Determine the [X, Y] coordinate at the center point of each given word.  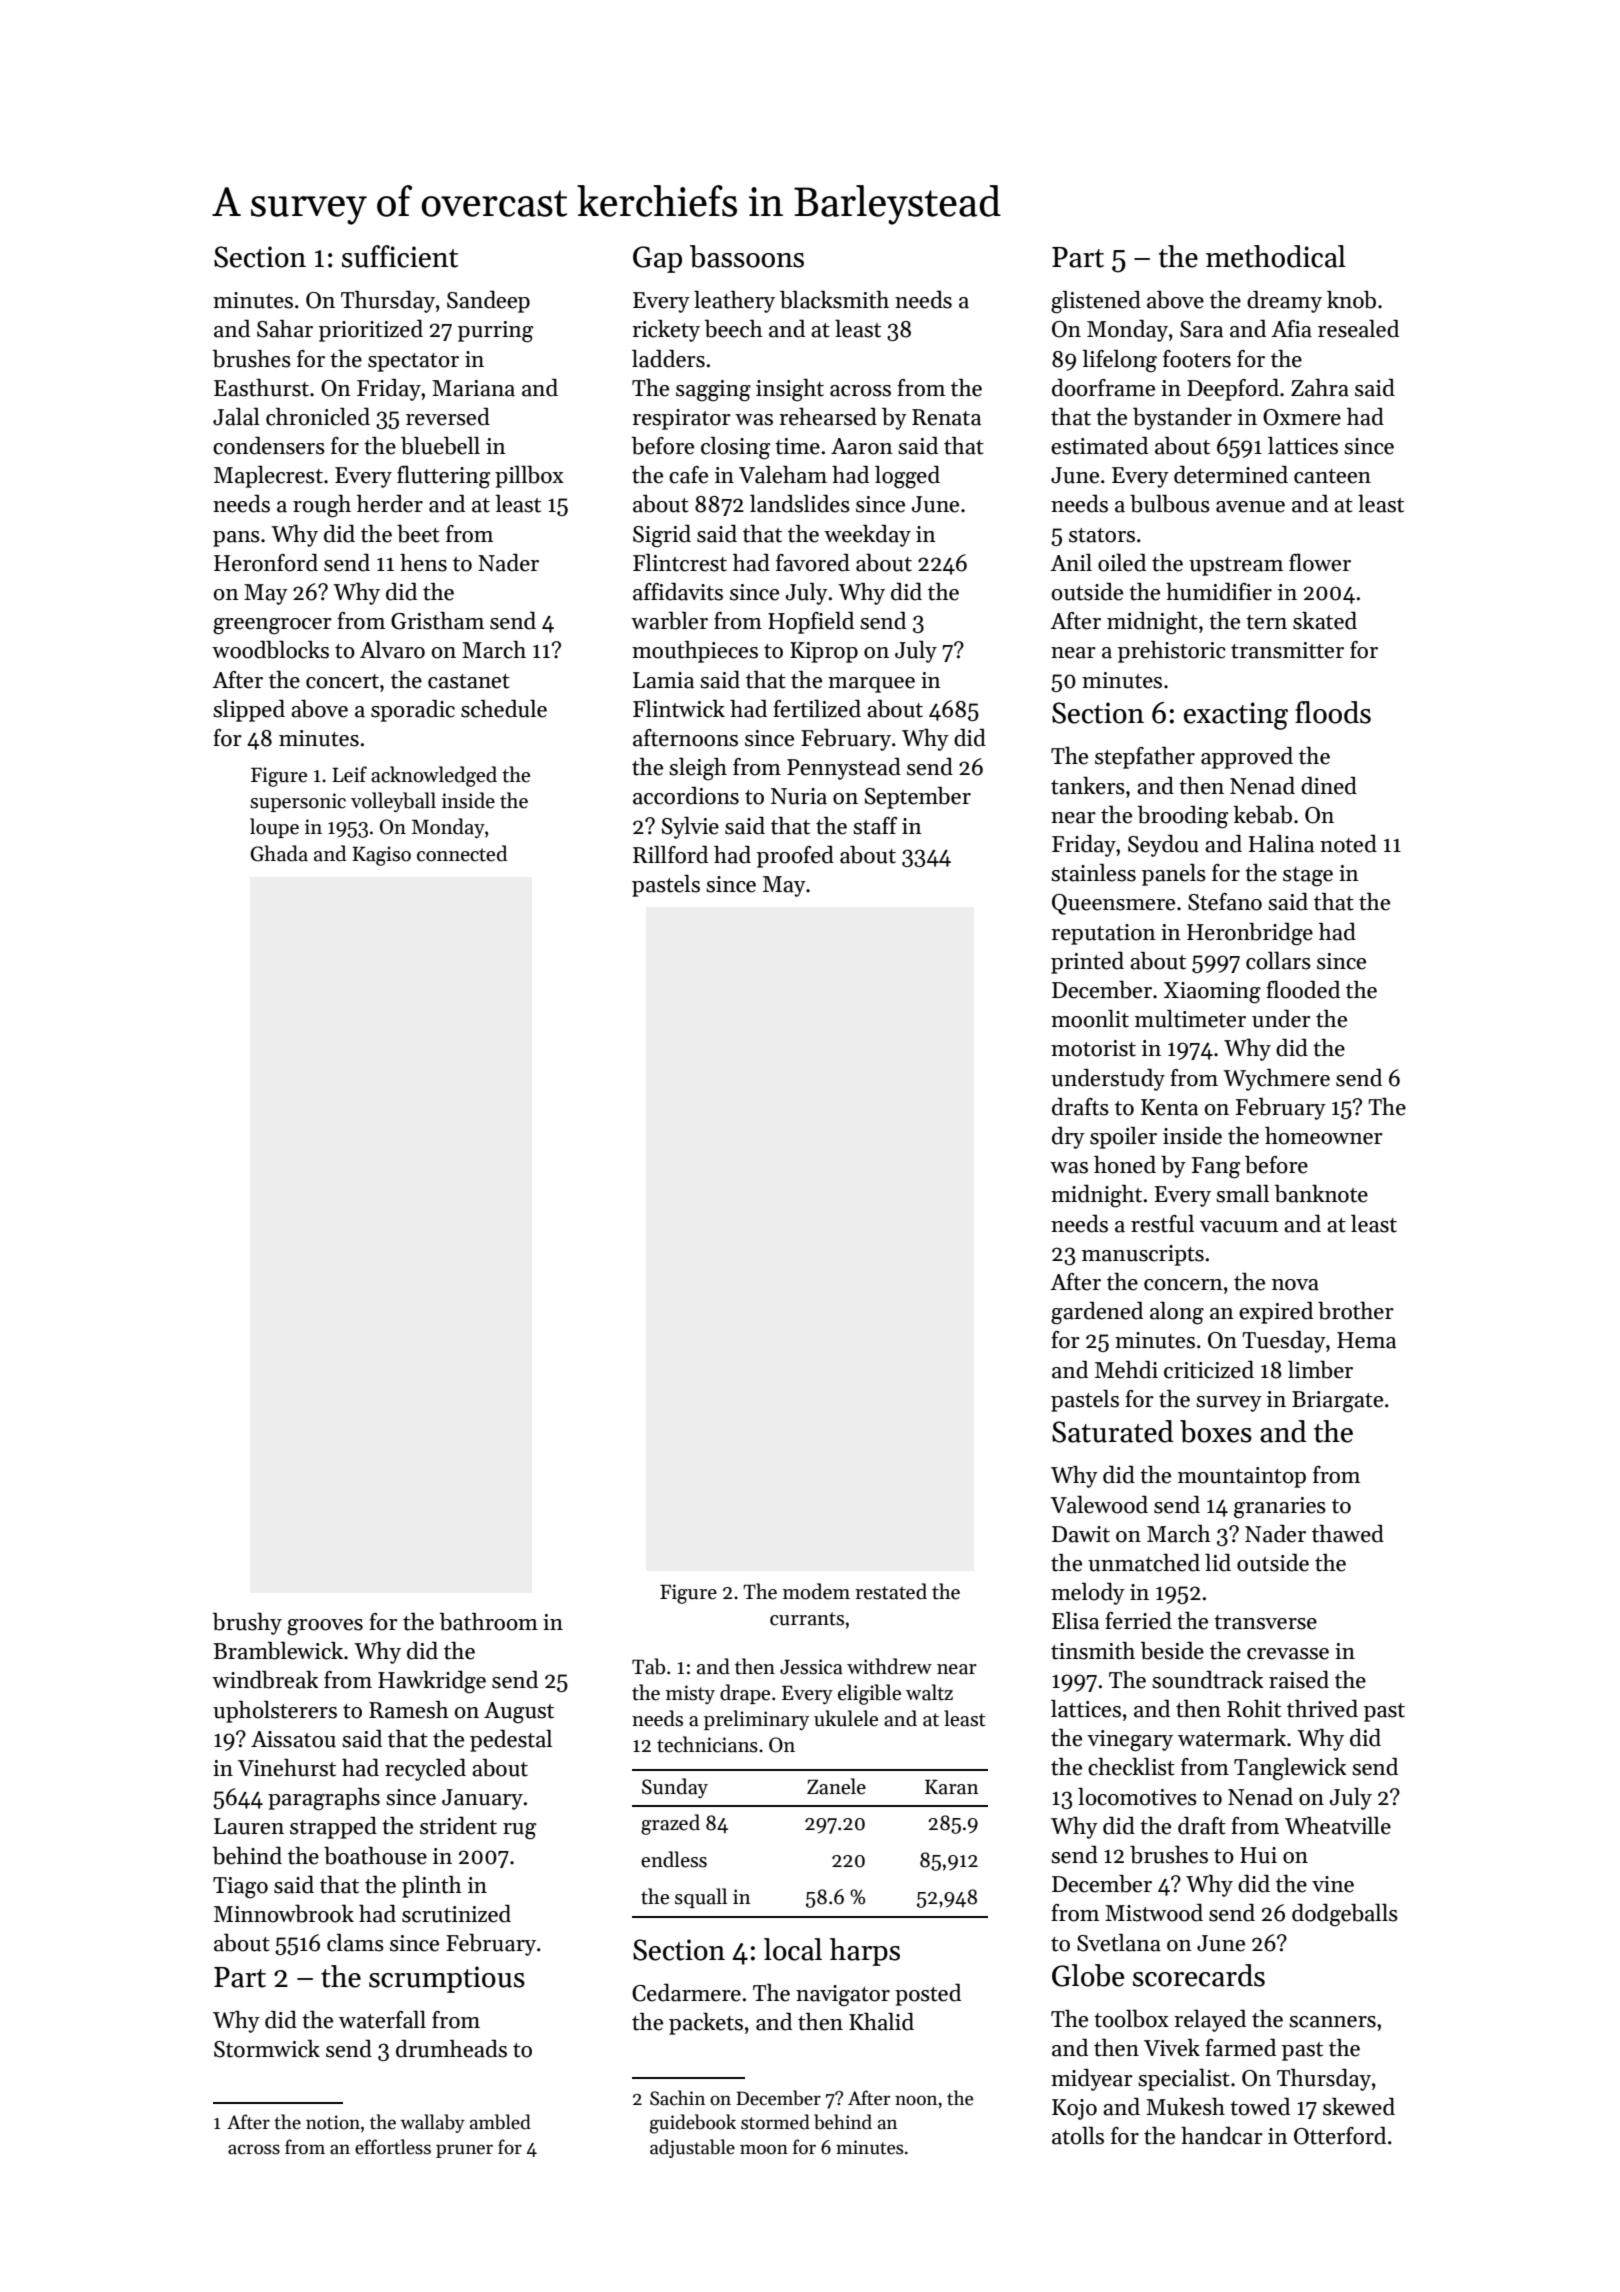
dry [1068, 1138]
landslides [800, 504]
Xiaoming [1212, 993]
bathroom [489, 1622]
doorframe [1103, 388]
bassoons [747, 256]
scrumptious [447, 1979]
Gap [657, 259]
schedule [504, 709]
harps [865, 1952]
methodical [1276, 256]
